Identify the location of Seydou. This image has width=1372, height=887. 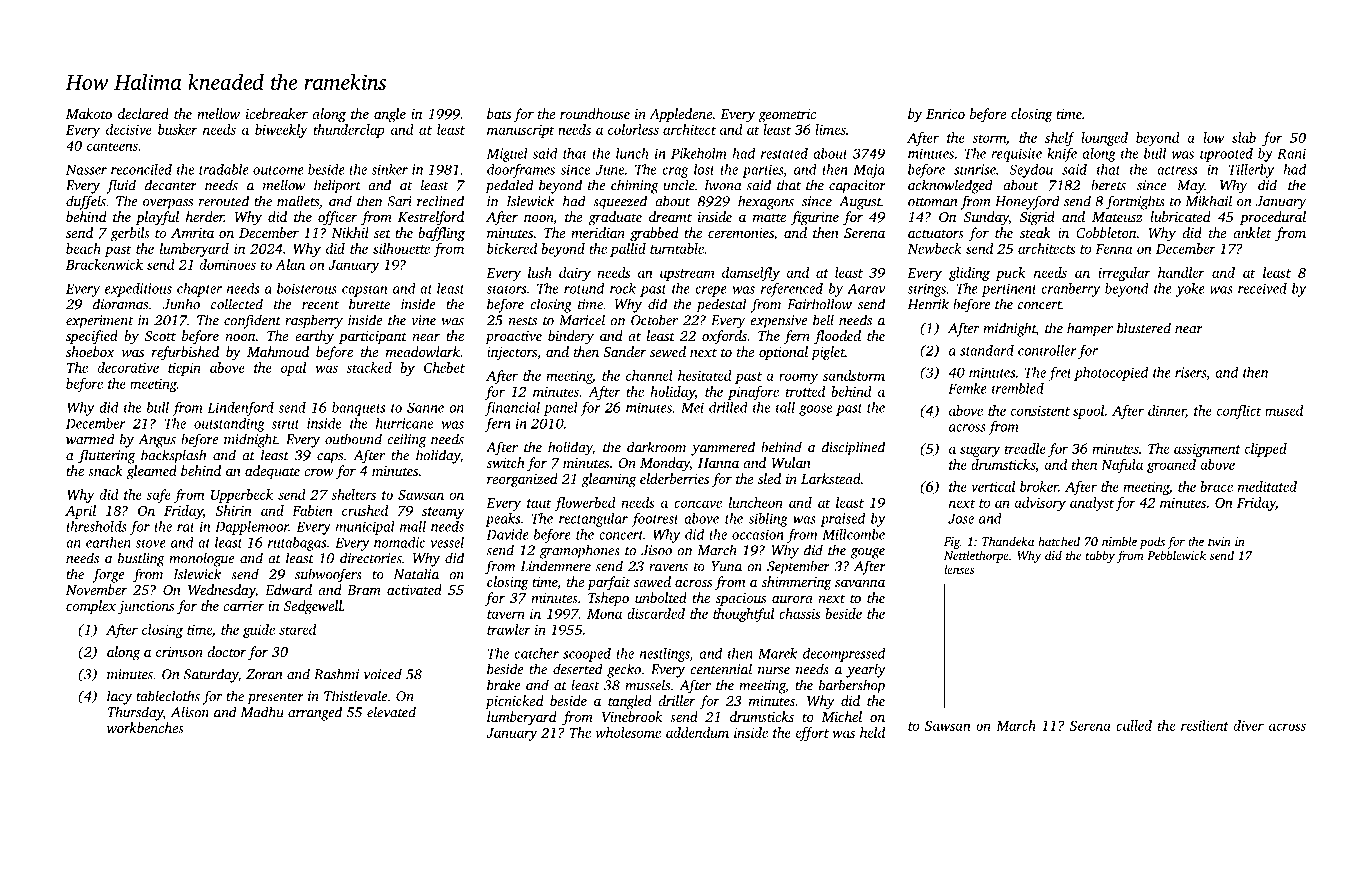
(1031, 171).
